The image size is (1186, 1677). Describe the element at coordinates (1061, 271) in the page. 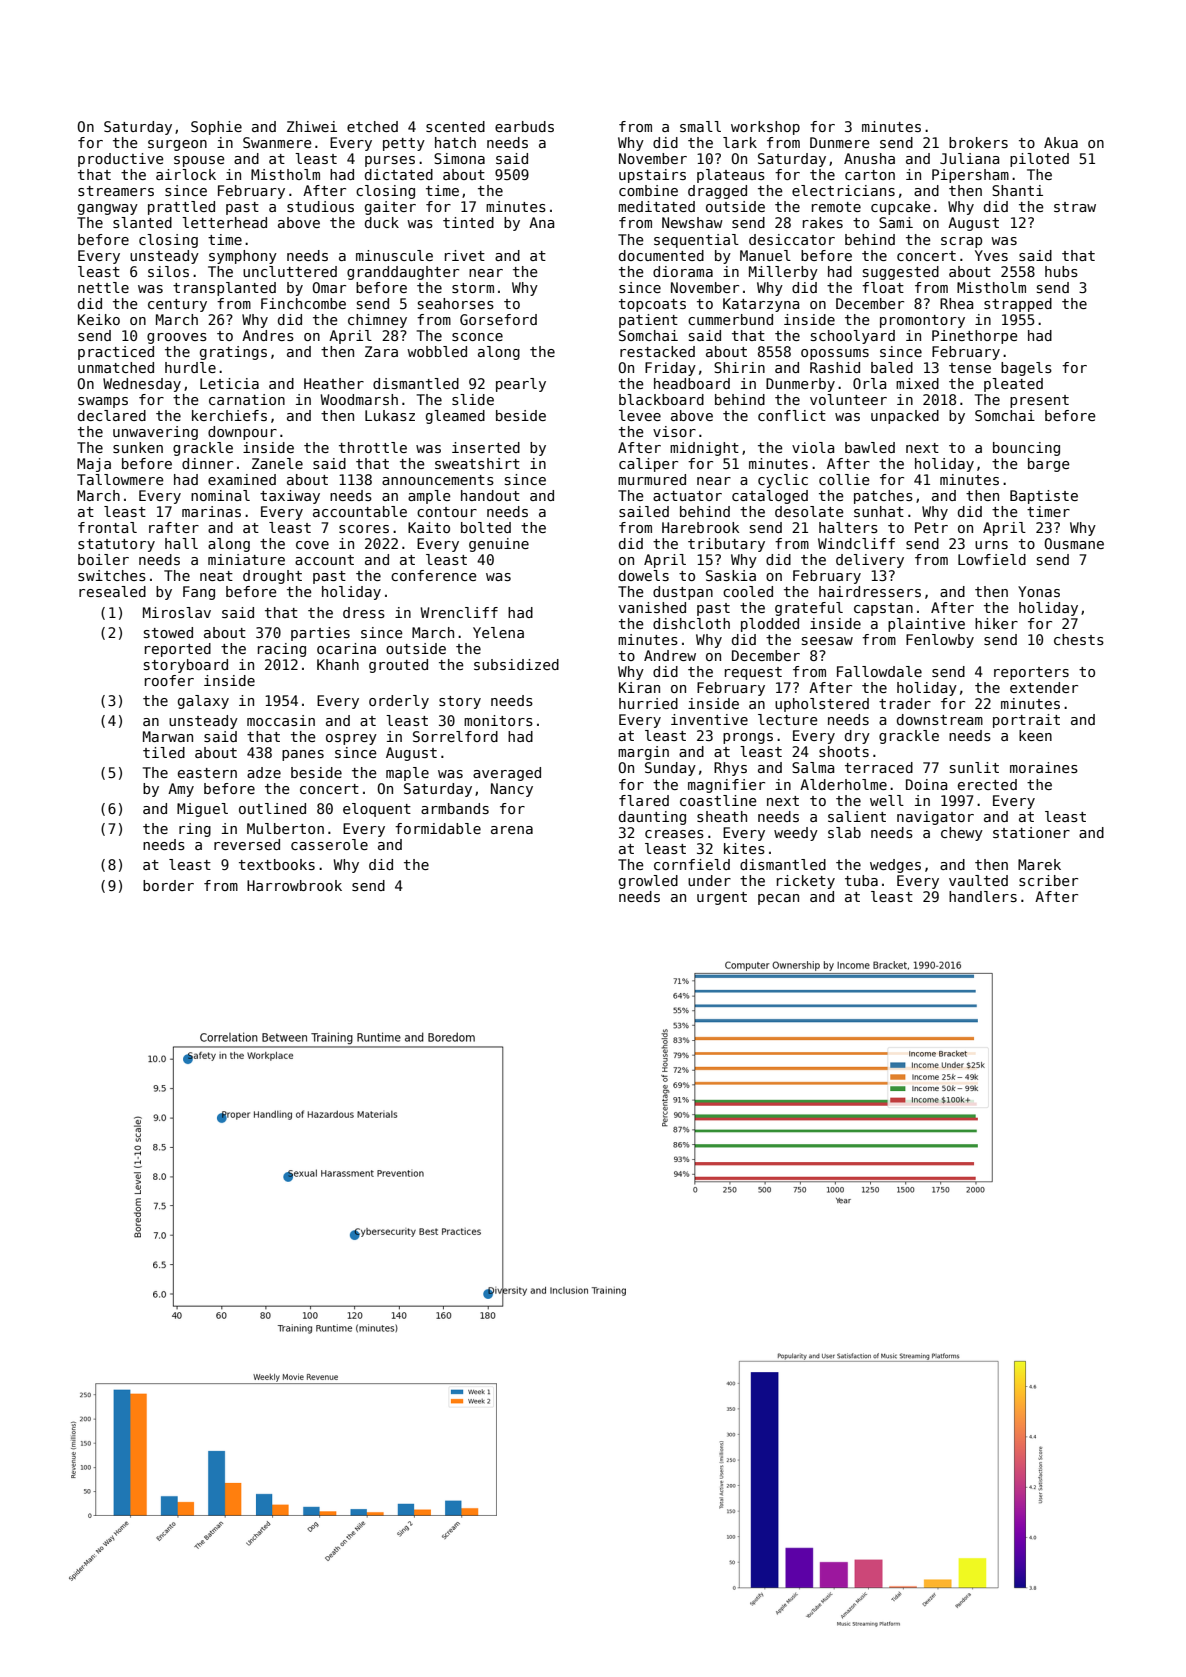

I see `hubs` at that location.
